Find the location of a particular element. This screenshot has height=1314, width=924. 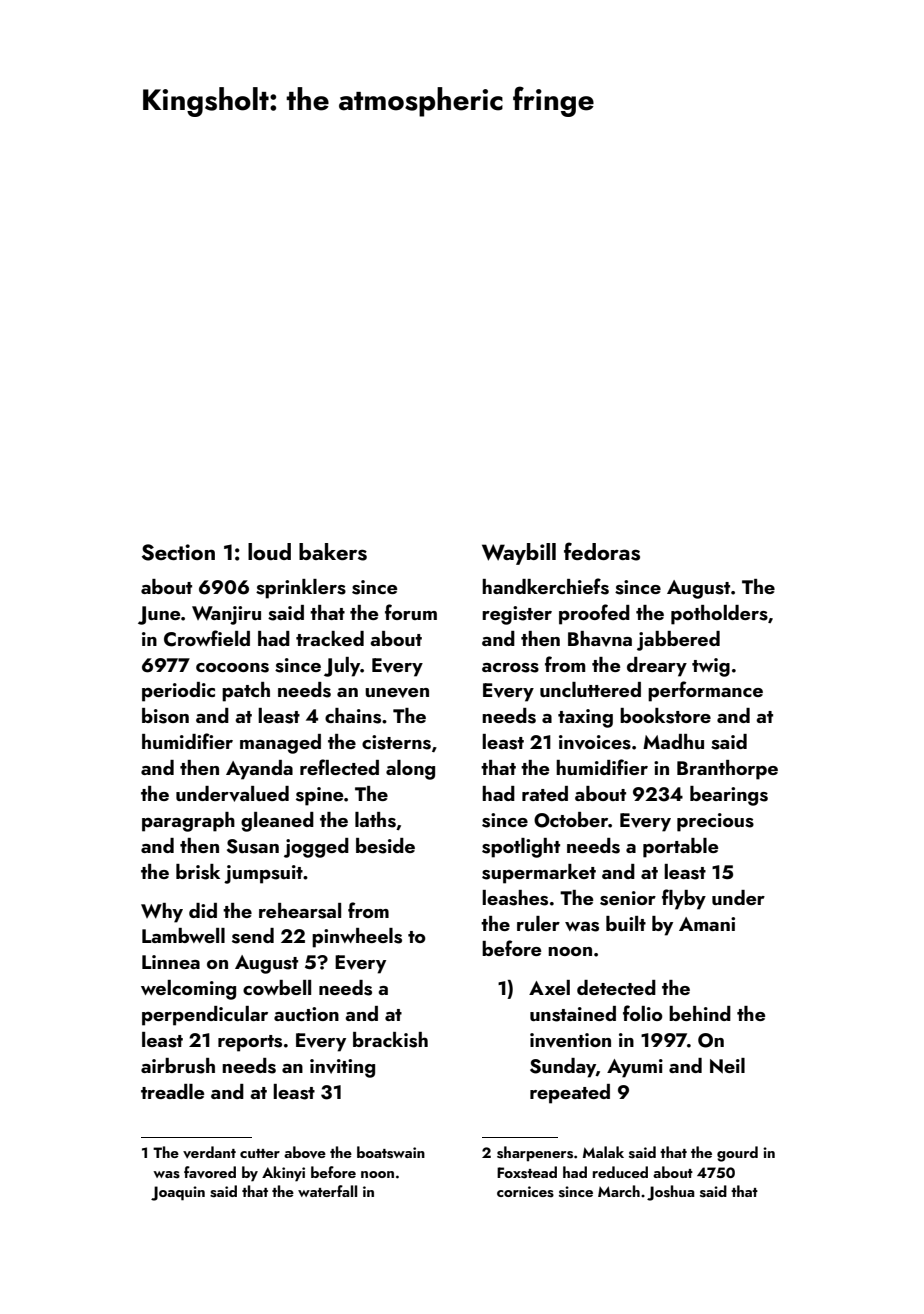

paragraph is located at coordinates (188, 822).
